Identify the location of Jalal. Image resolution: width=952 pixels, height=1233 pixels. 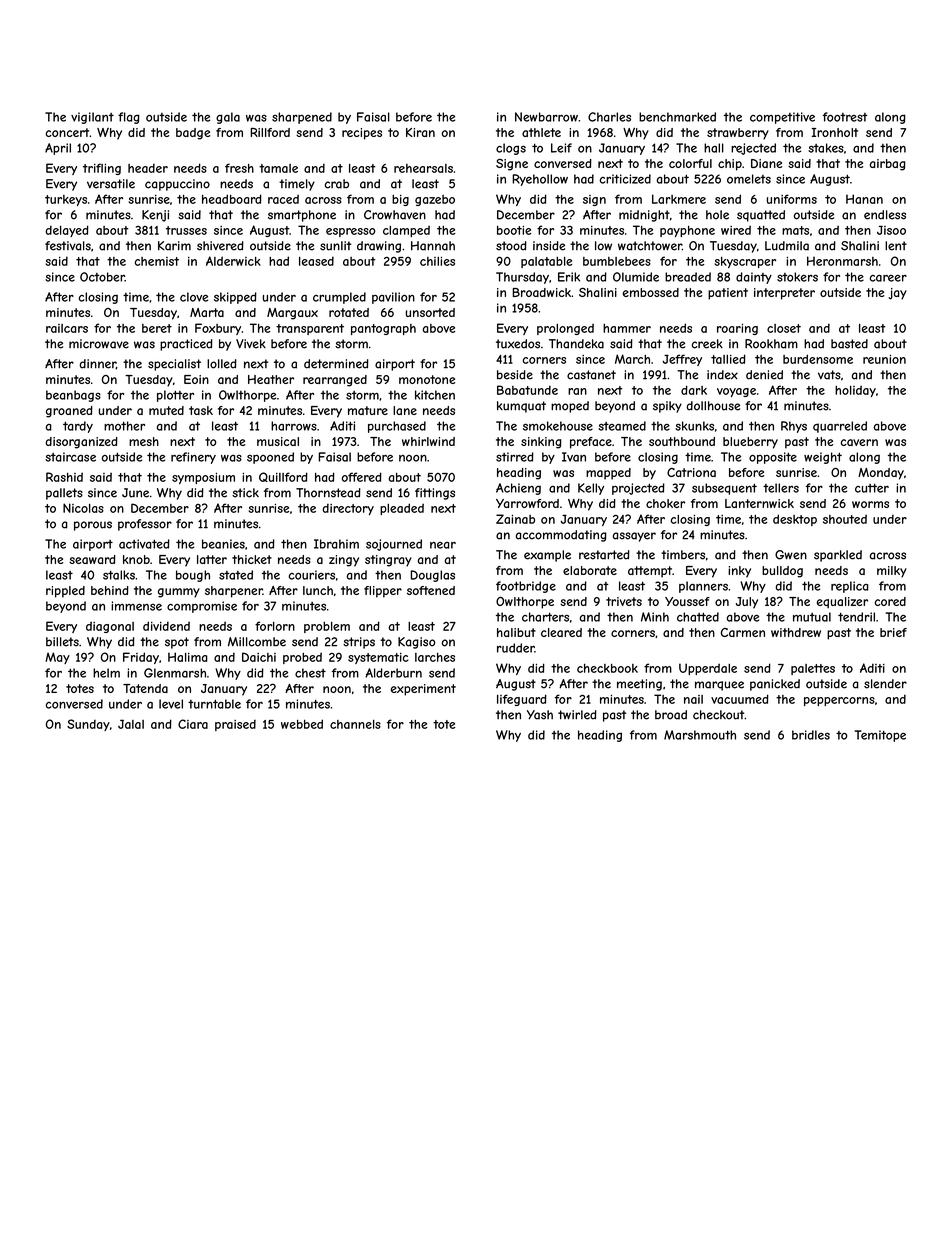
(131, 724).
